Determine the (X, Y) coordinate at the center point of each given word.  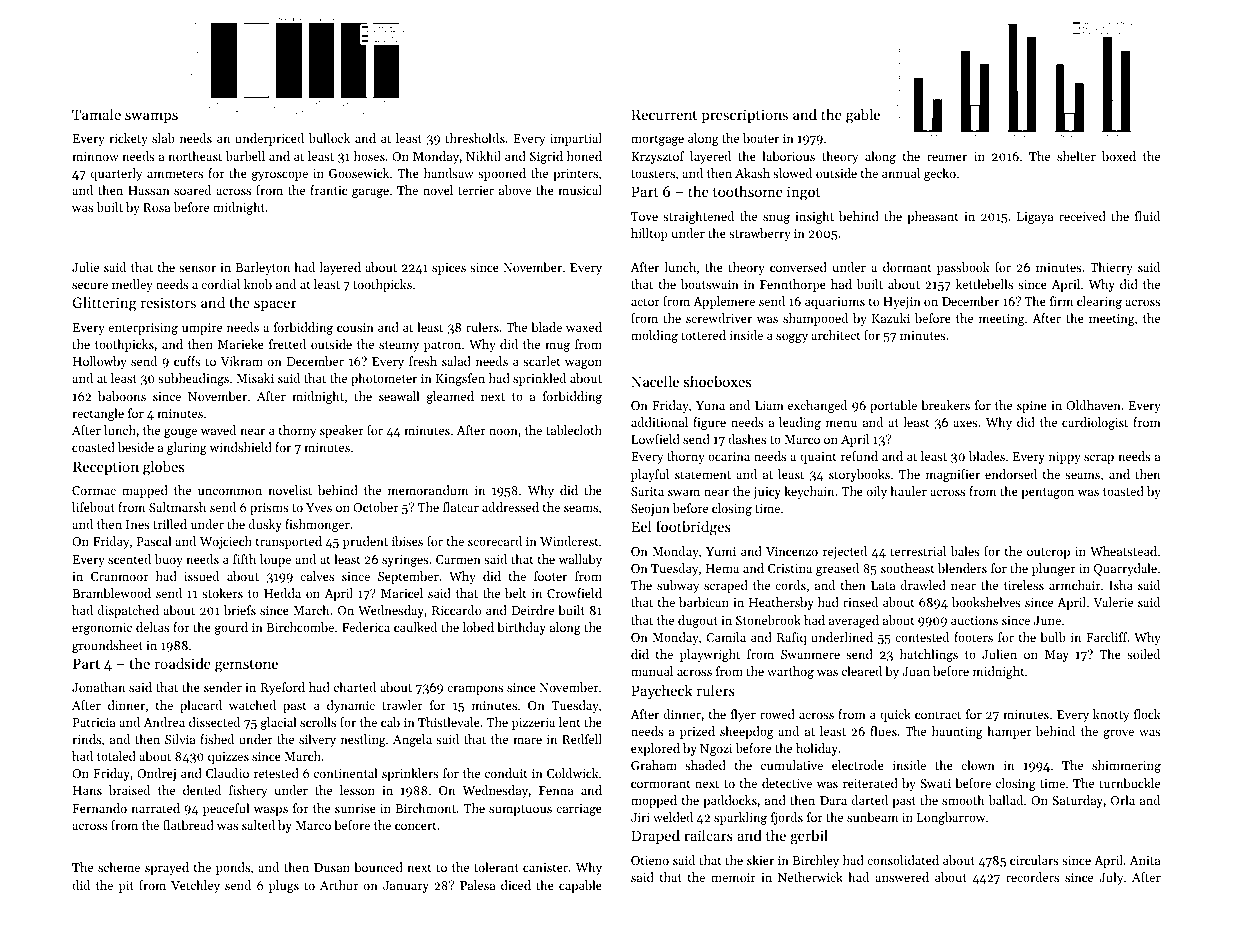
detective (787, 783)
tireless (1024, 585)
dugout (698, 621)
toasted (1123, 491)
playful (650, 475)
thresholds (475, 138)
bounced (378, 867)
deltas (152, 627)
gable (863, 116)
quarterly (116, 174)
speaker (342, 431)
